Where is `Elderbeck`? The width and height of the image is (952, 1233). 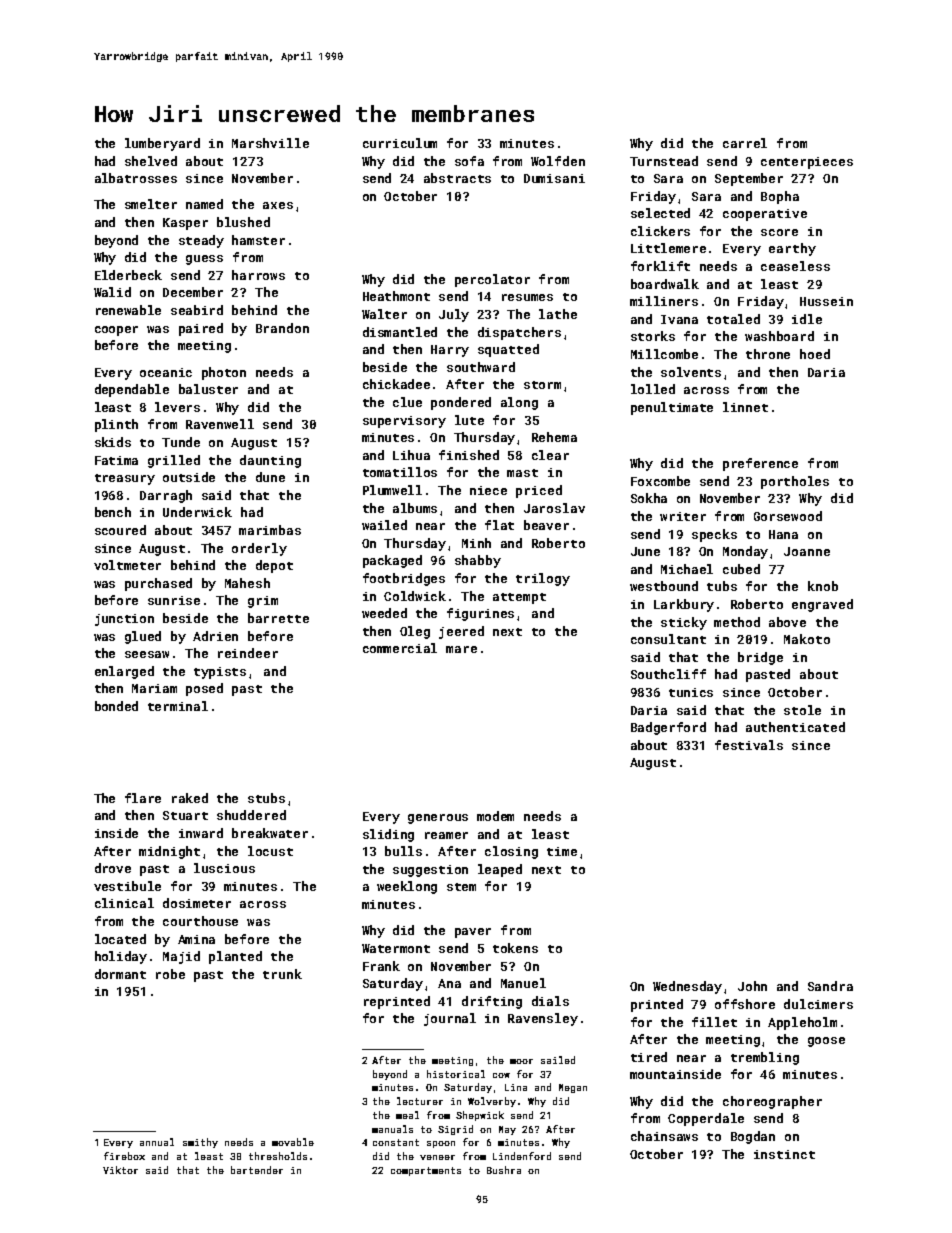 Elderbeck is located at coordinates (128, 275).
